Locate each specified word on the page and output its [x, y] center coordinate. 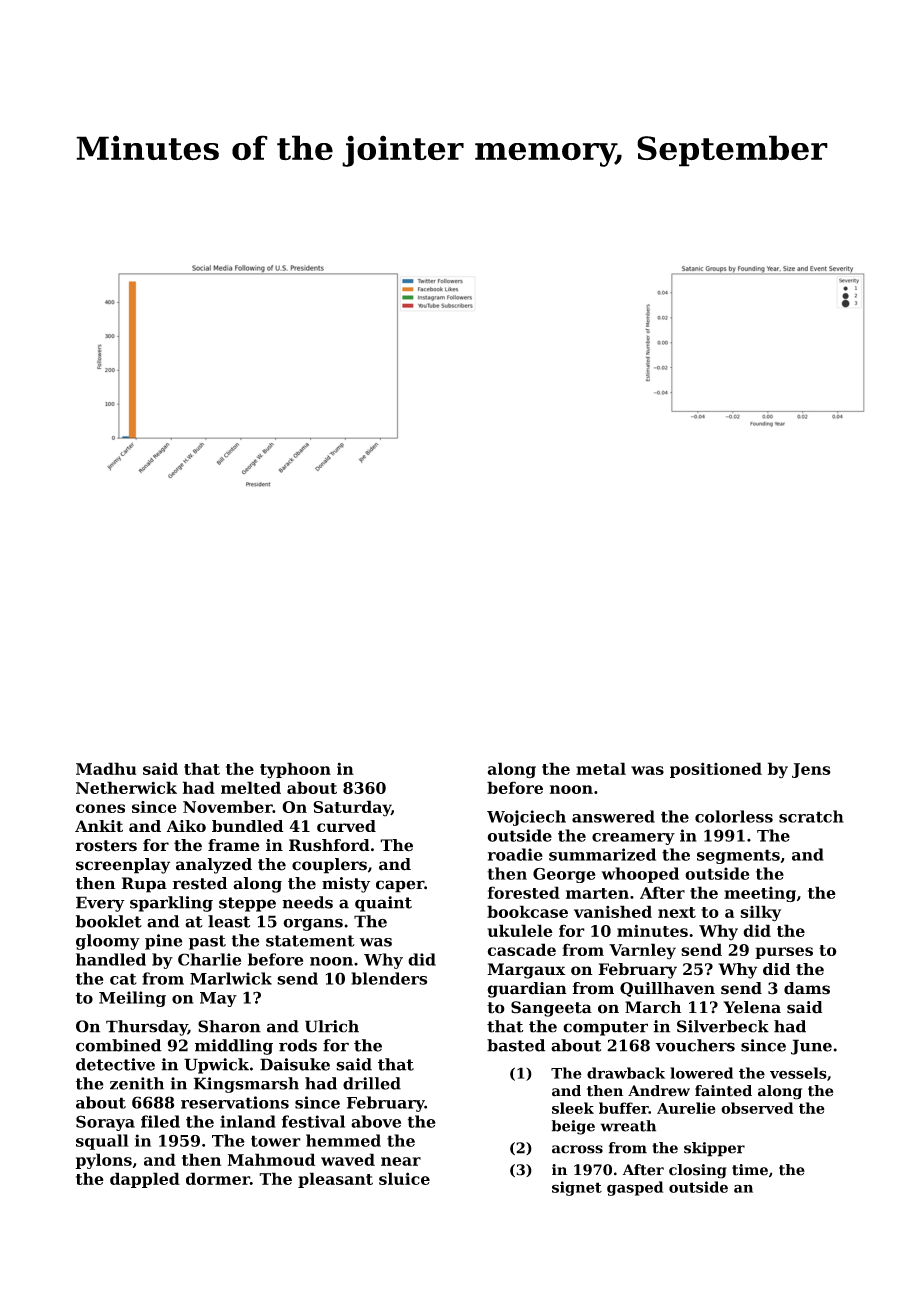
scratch [811, 816]
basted [516, 1045]
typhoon [295, 770]
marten [597, 893]
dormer [218, 1178]
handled [111, 959]
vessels [798, 1073]
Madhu [106, 768]
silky [760, 913]
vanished [613, 911]
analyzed [214, 866]
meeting [760, 894]
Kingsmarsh [246, 1085]
